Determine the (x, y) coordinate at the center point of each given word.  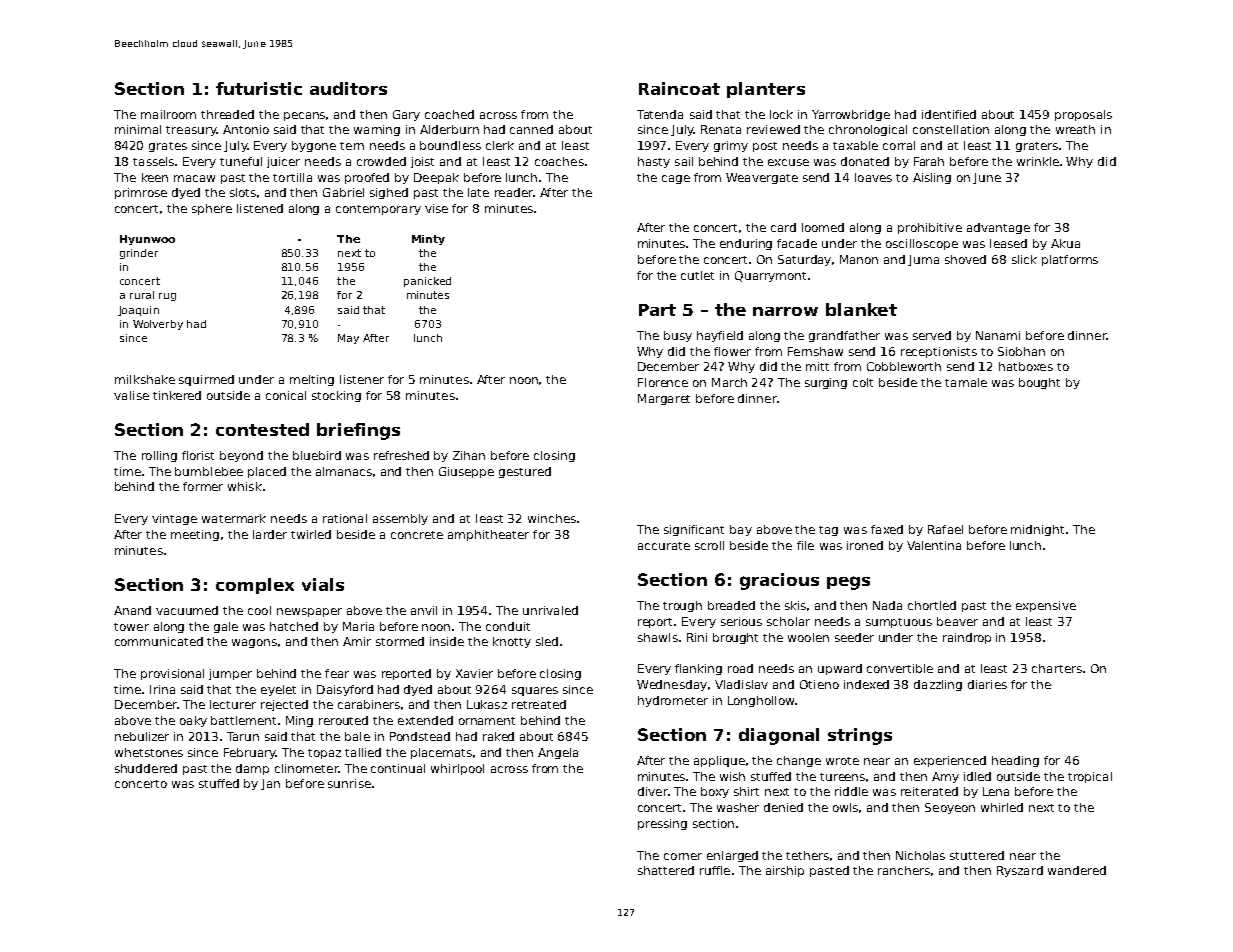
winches (552, 518)
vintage (174, 519)
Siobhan (1021, 351)
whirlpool (457, 769)
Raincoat (679, 88)
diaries (987, 684)
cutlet (697, 275)
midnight (1037, 530)
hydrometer (673, 701)
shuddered (146, 768)
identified (949, 114)
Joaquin (138, 311)
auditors (348, 88)
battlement (243, 720)
